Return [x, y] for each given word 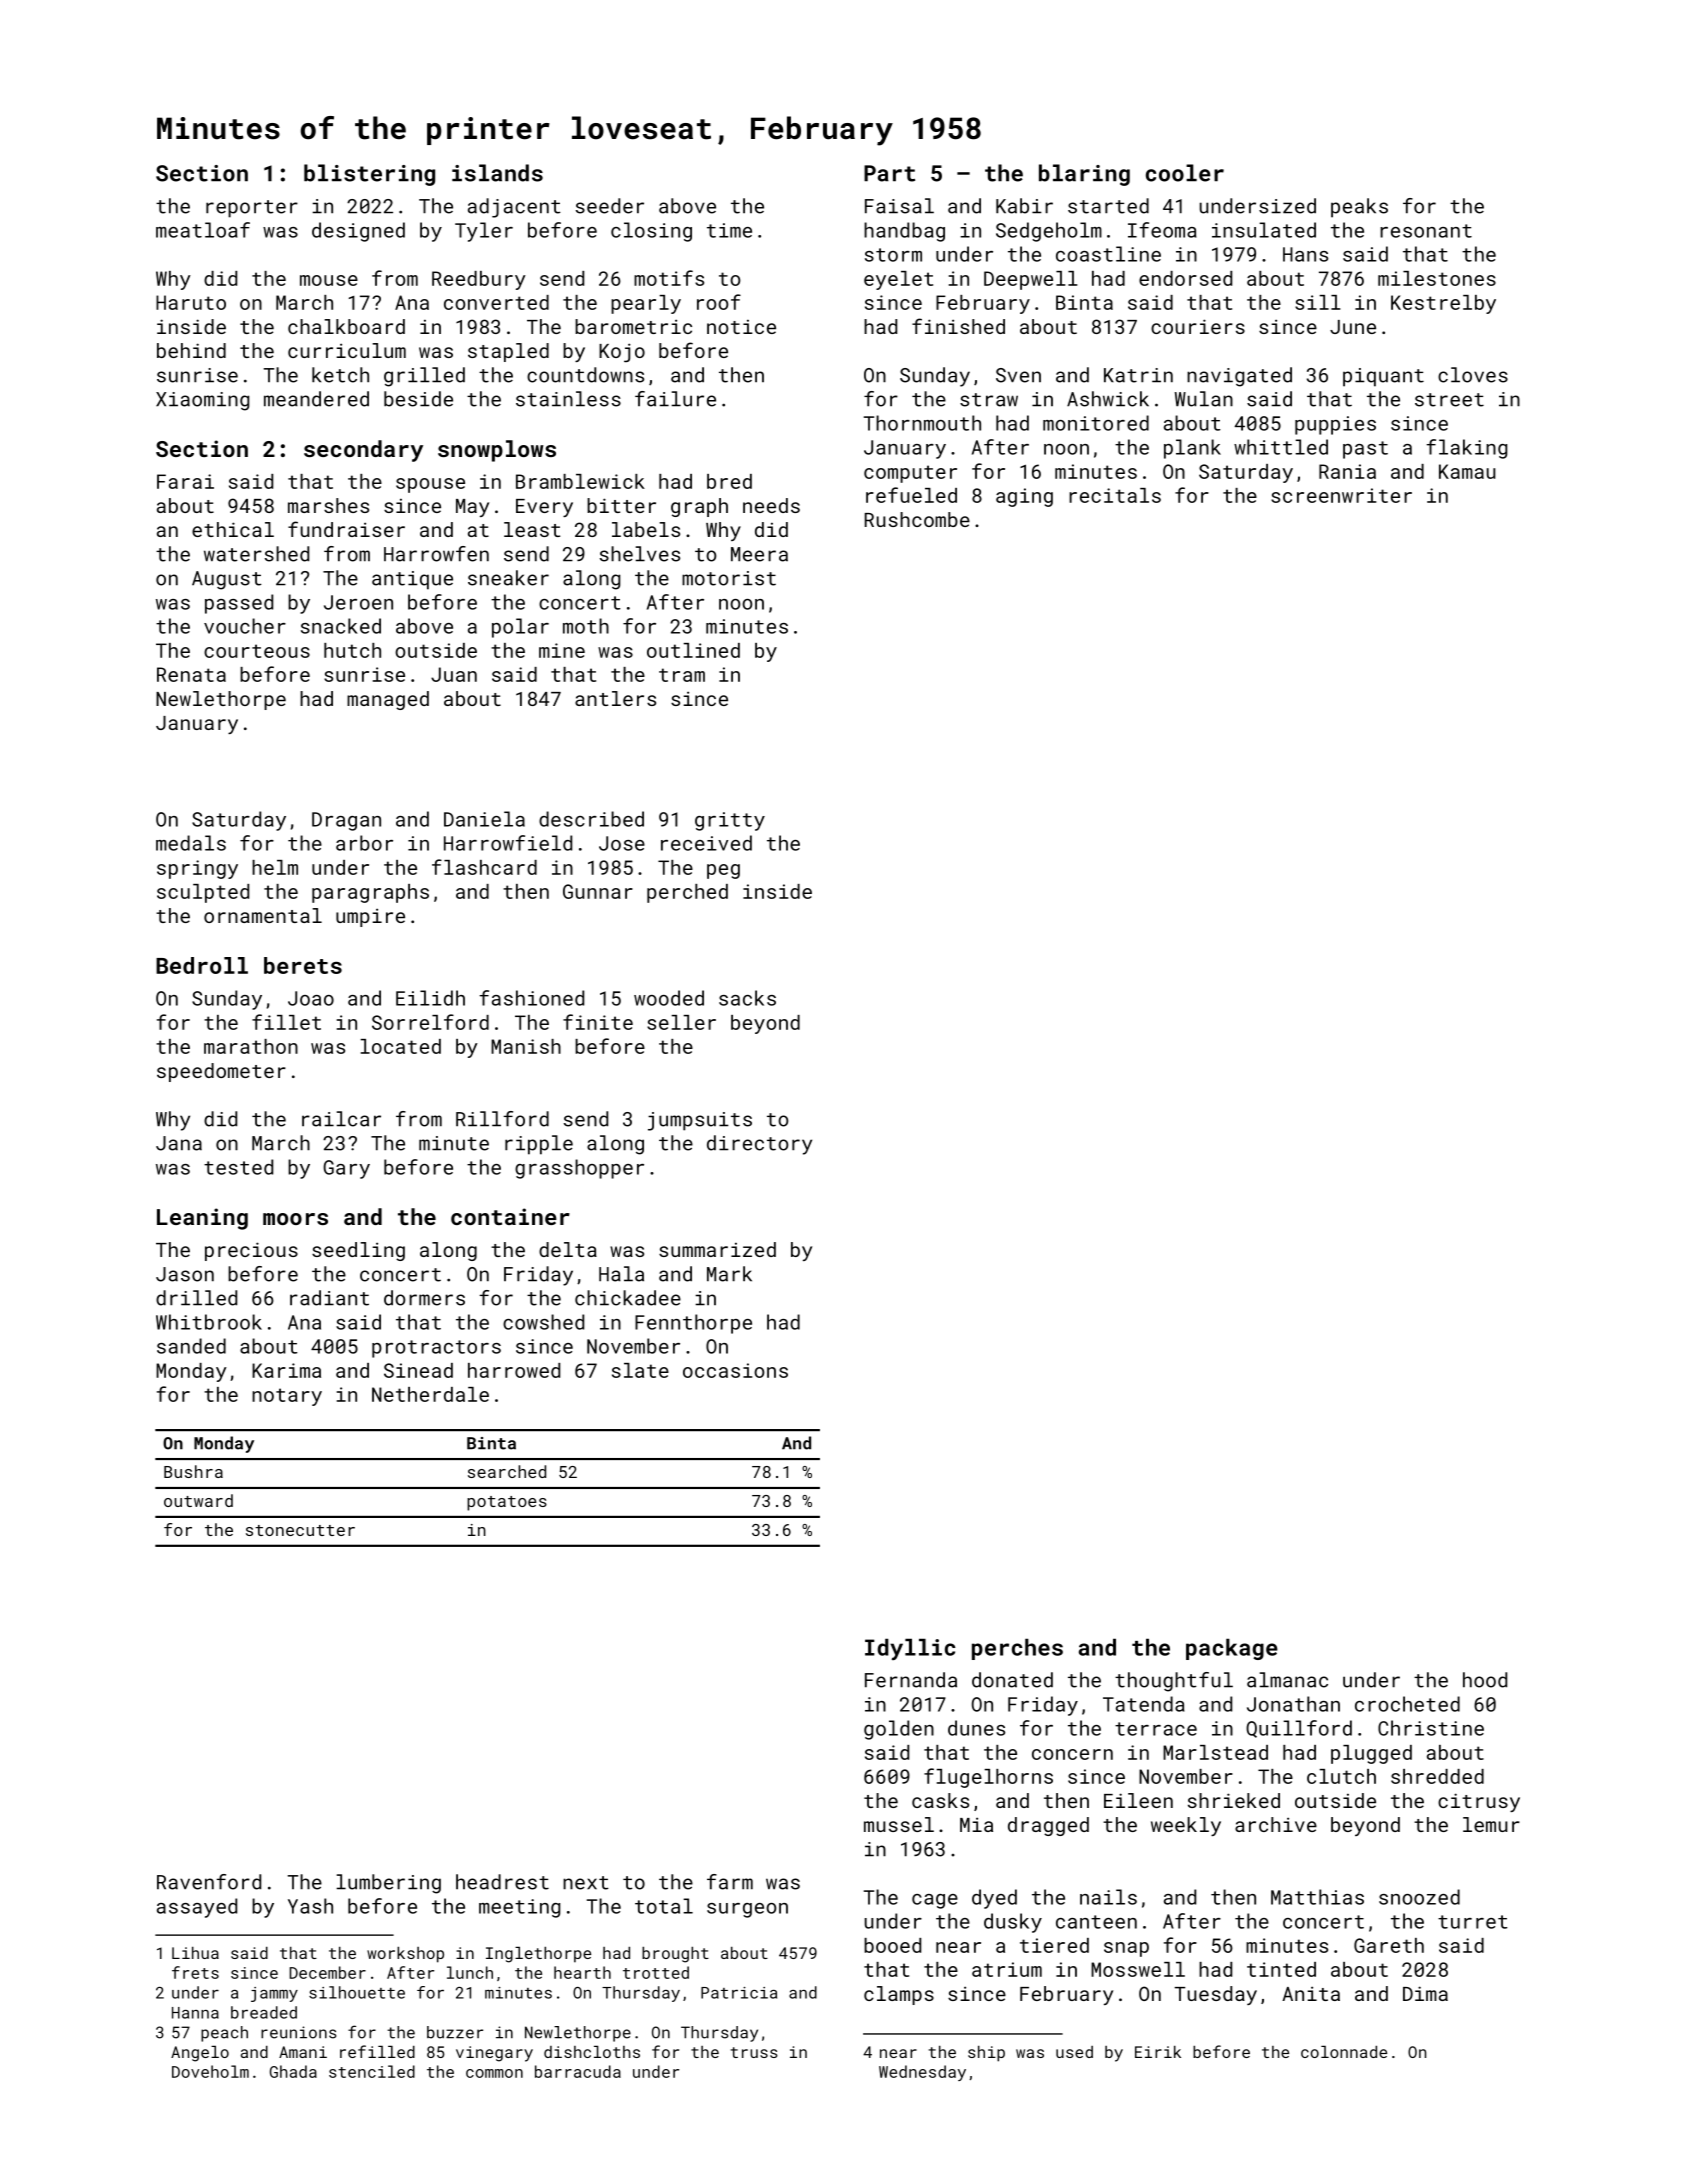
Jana [179, 1143]
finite [598, 1022]
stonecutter [300, 1530]
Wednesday [922, 2073]
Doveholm [210, 2071]
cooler [1185, 173]
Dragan [346, 821]
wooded [669, 998]
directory [759, 1145]
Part [889, 173]
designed [358, 232]
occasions [735, 1370]
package [1232, 1649]
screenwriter [1341, 495]
